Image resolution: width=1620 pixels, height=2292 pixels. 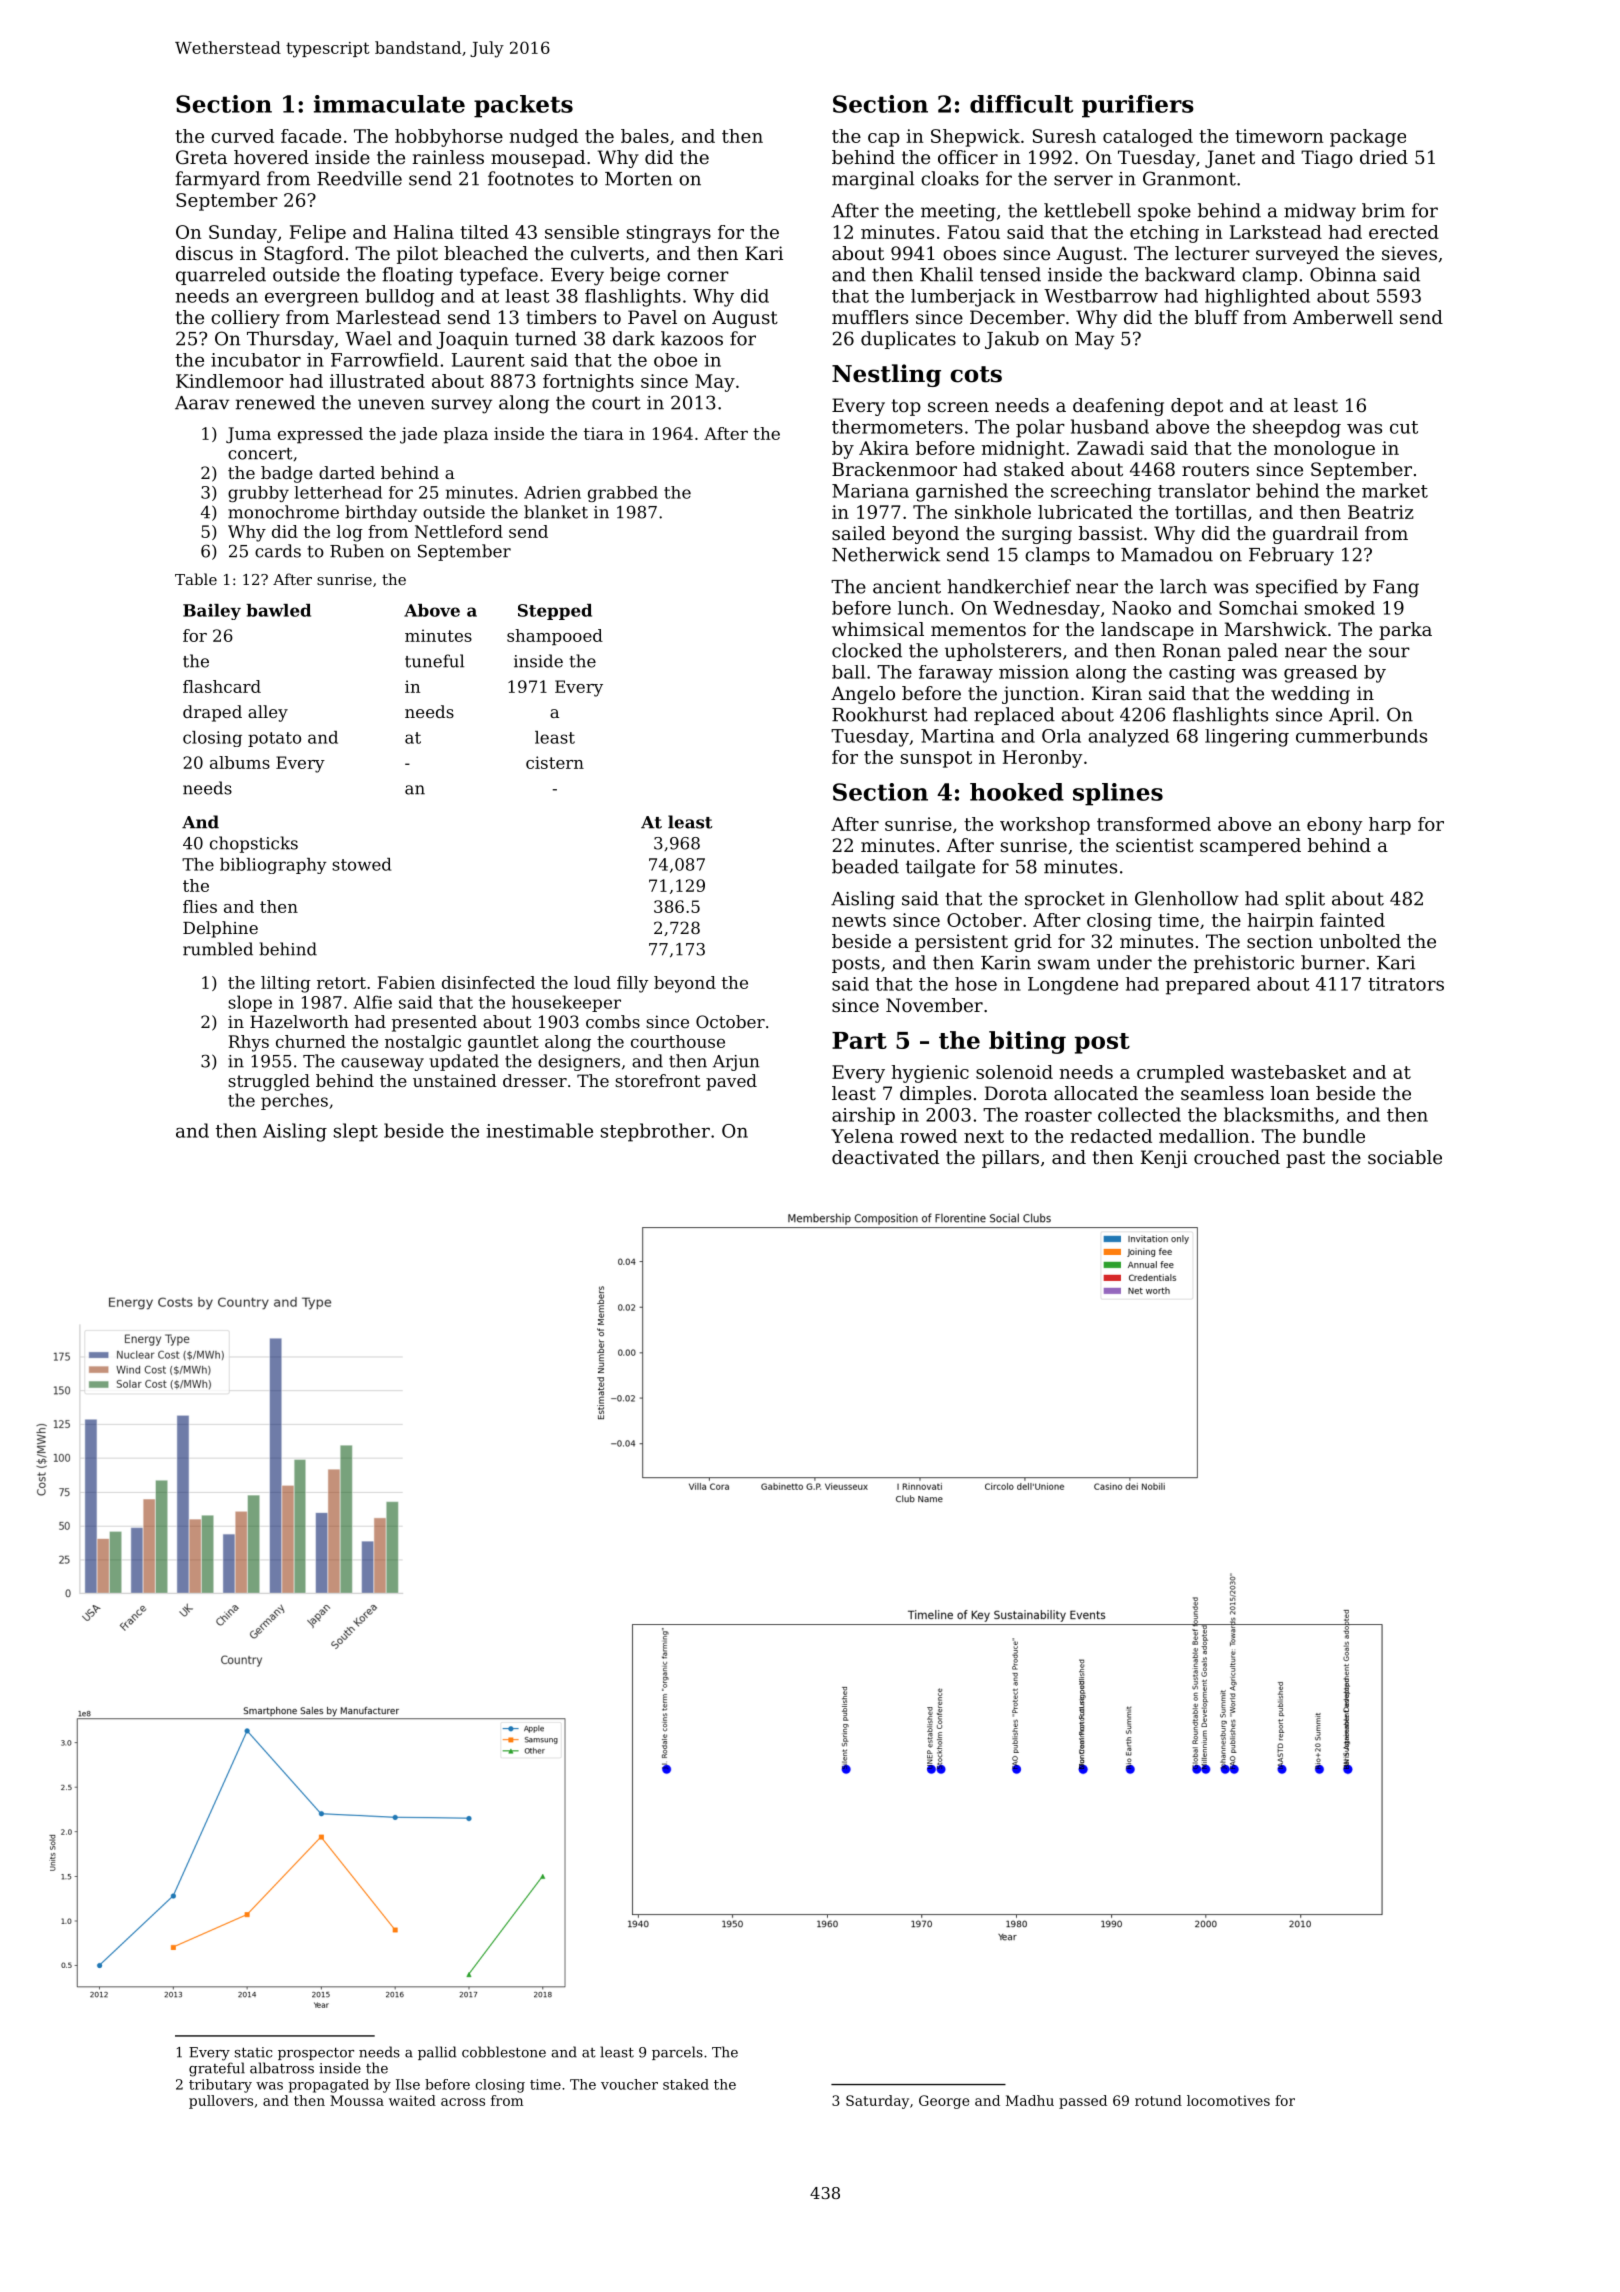 What do you see at coordinates (1396, 589) in the screenshot?
I see `Fang` at bounding box center [1396, 589].
